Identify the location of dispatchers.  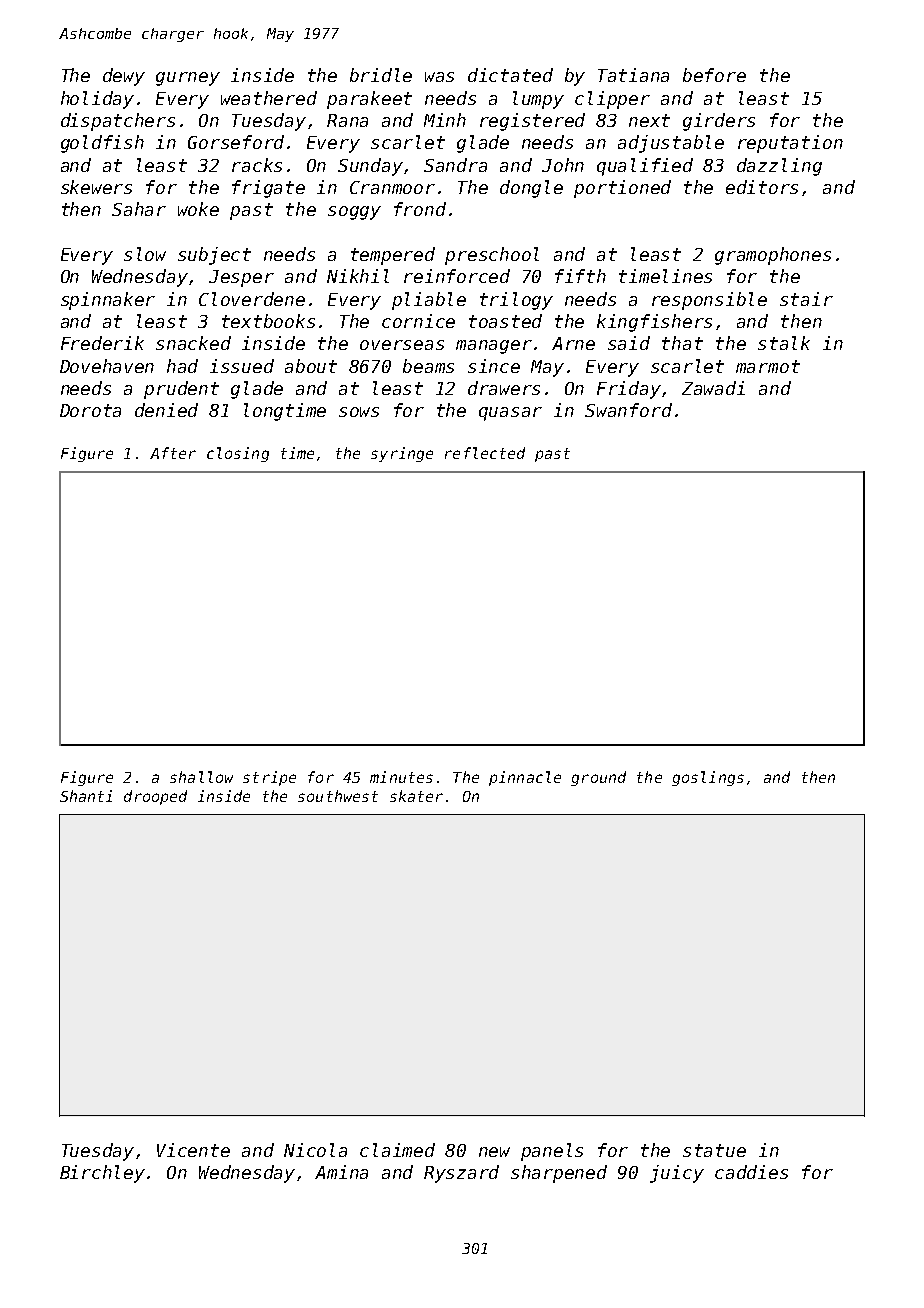
(118, 122).
